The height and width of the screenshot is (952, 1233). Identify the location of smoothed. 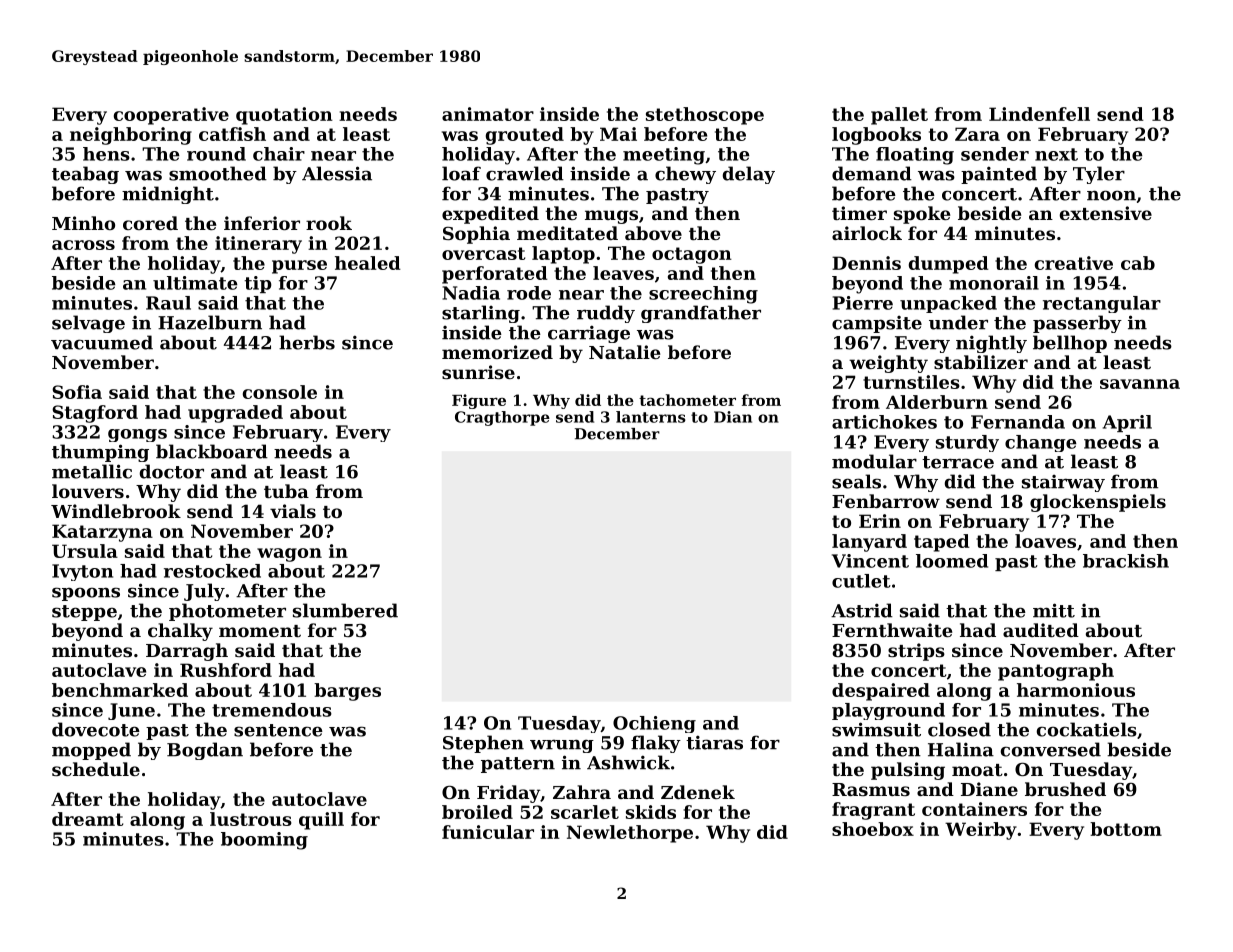
(218, 173).
